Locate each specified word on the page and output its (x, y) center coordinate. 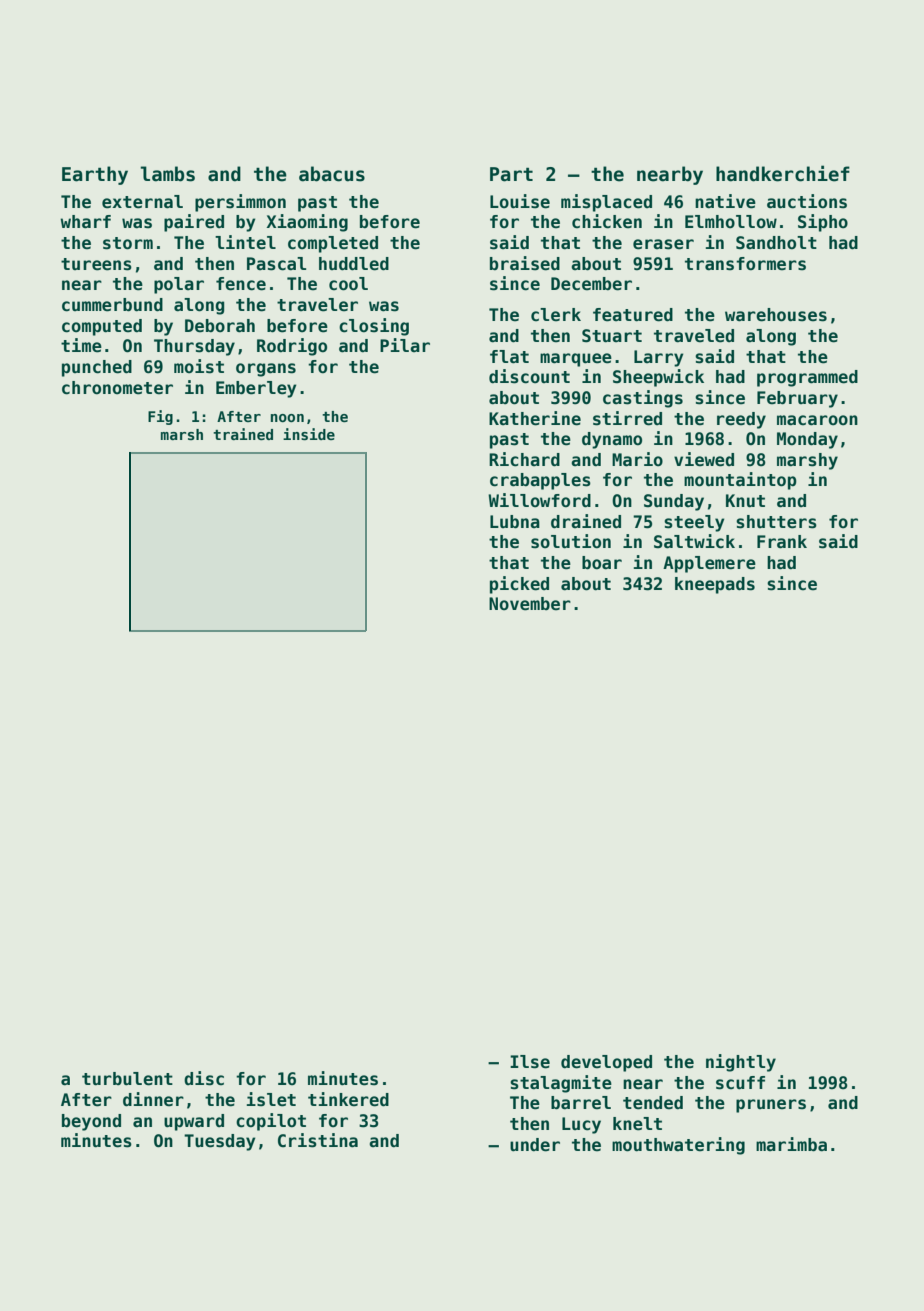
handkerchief (783, 173)
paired (194, 223)
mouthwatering (678, 1146)
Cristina (318, 1140)
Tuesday (220, 1142)
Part (511, 174)
